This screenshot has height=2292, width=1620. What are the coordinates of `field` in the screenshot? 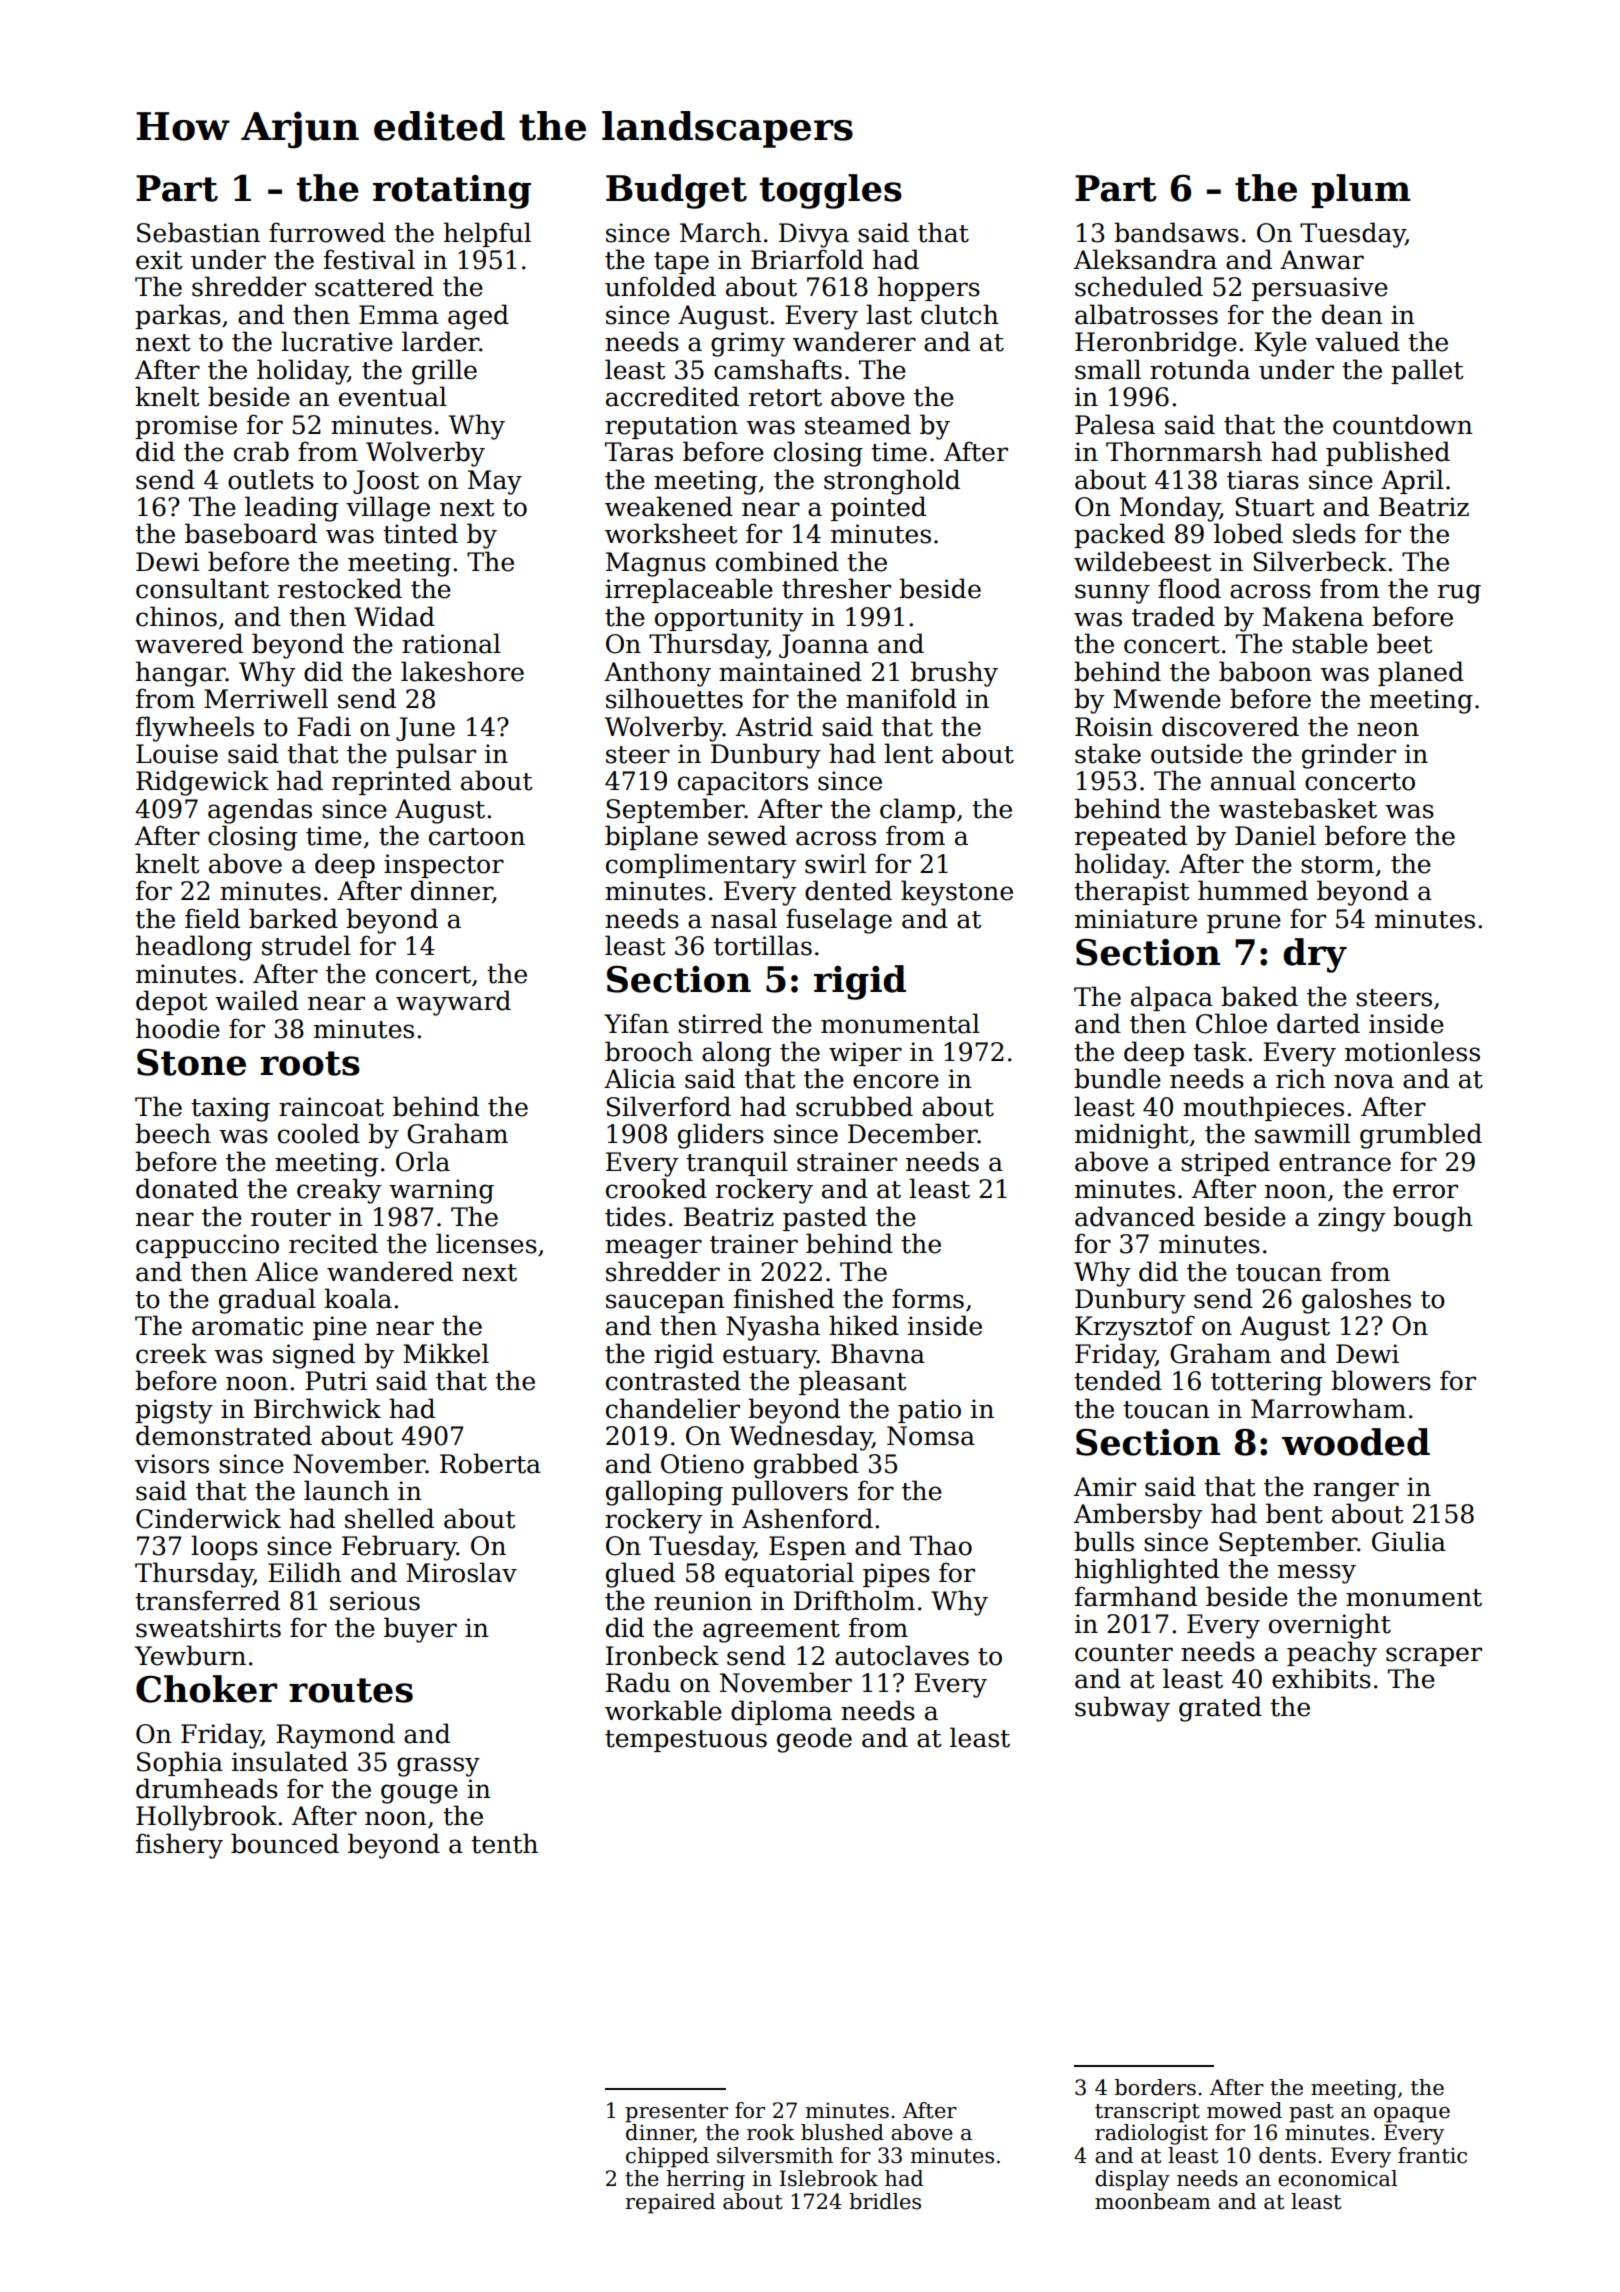 It's located at (212, 918).
